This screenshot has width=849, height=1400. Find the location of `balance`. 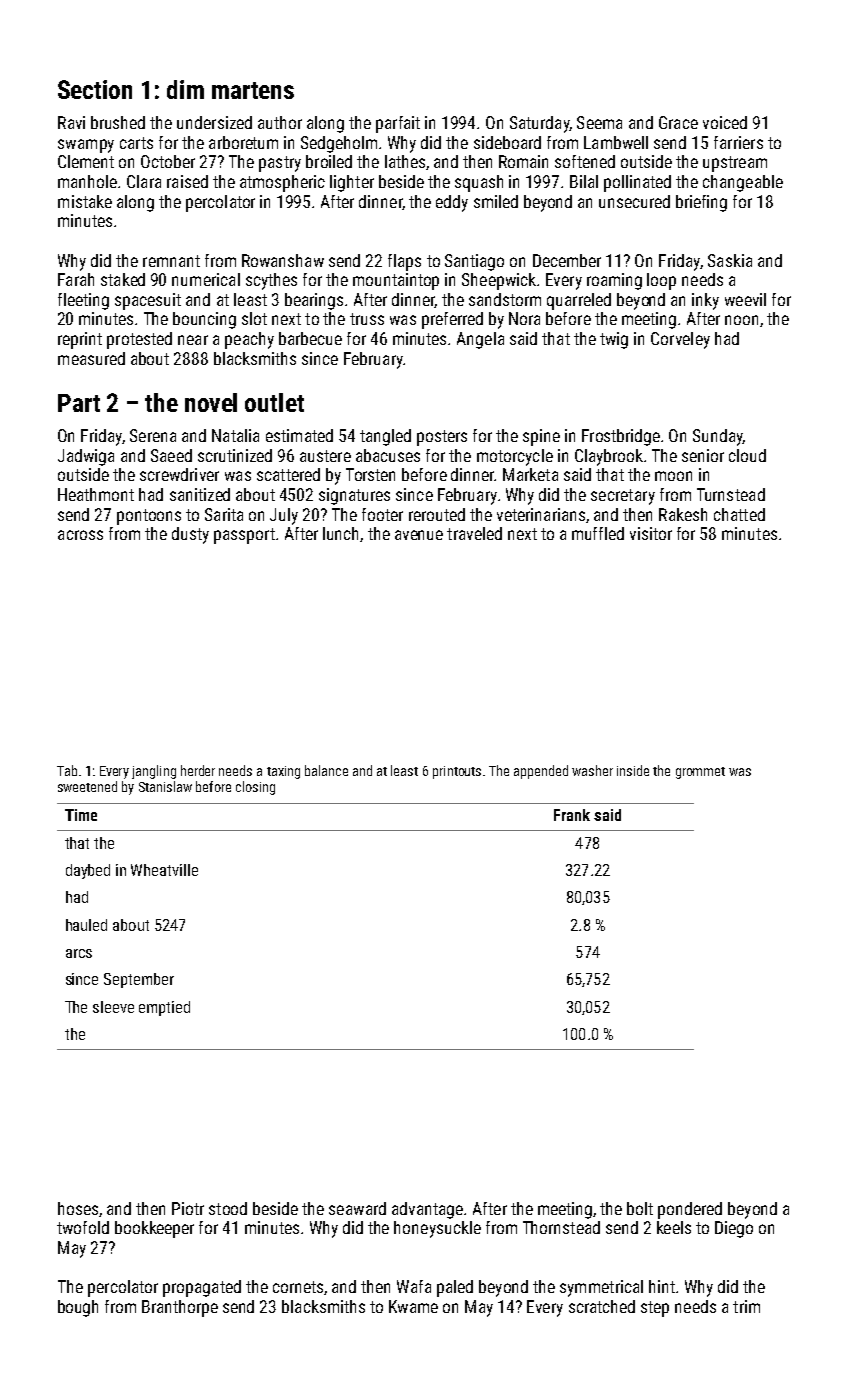

balance is located at coordinates (326, 770).
